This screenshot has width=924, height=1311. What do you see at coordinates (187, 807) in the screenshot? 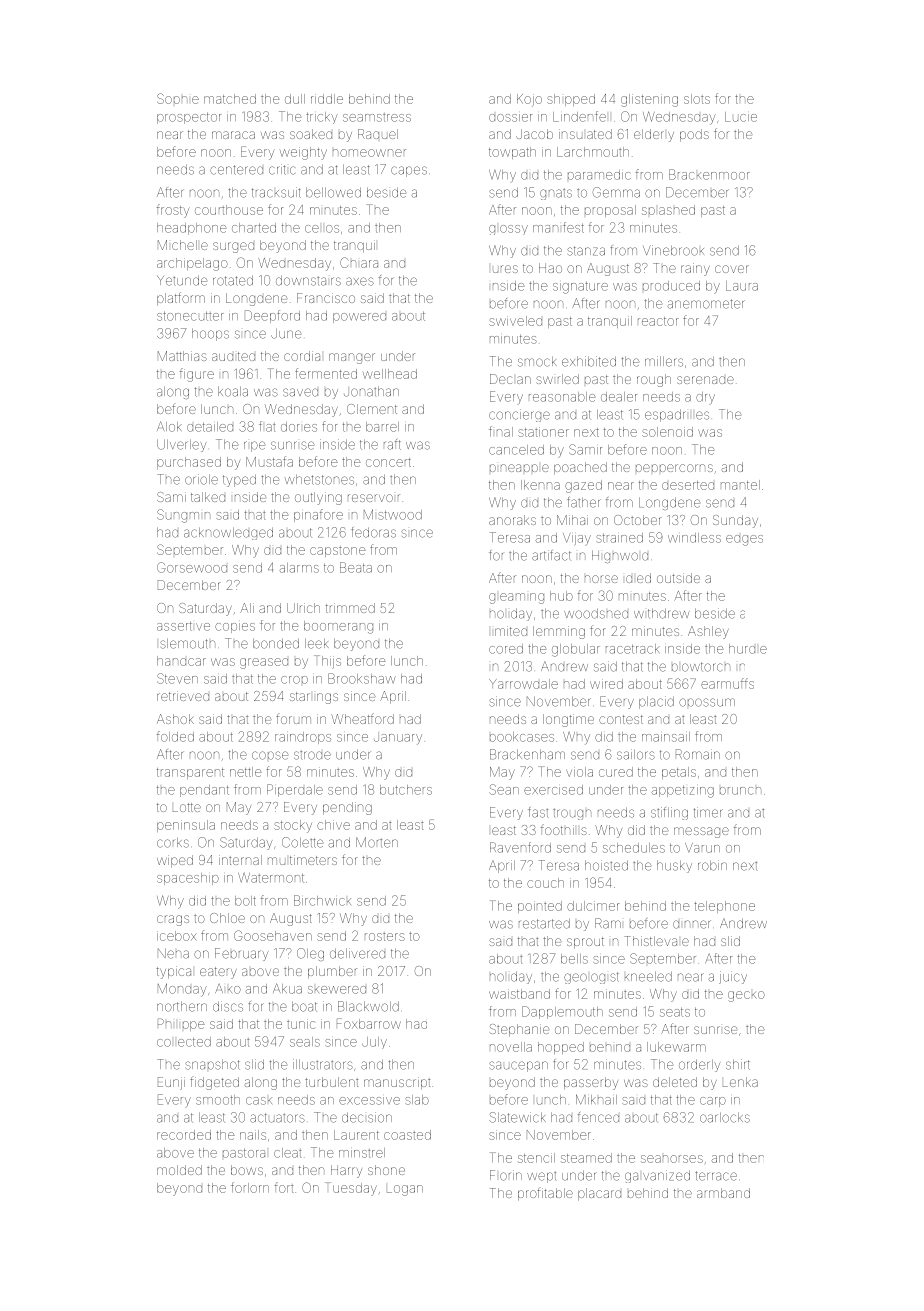
I see `Lotte` at bounding box center [187, 807].
